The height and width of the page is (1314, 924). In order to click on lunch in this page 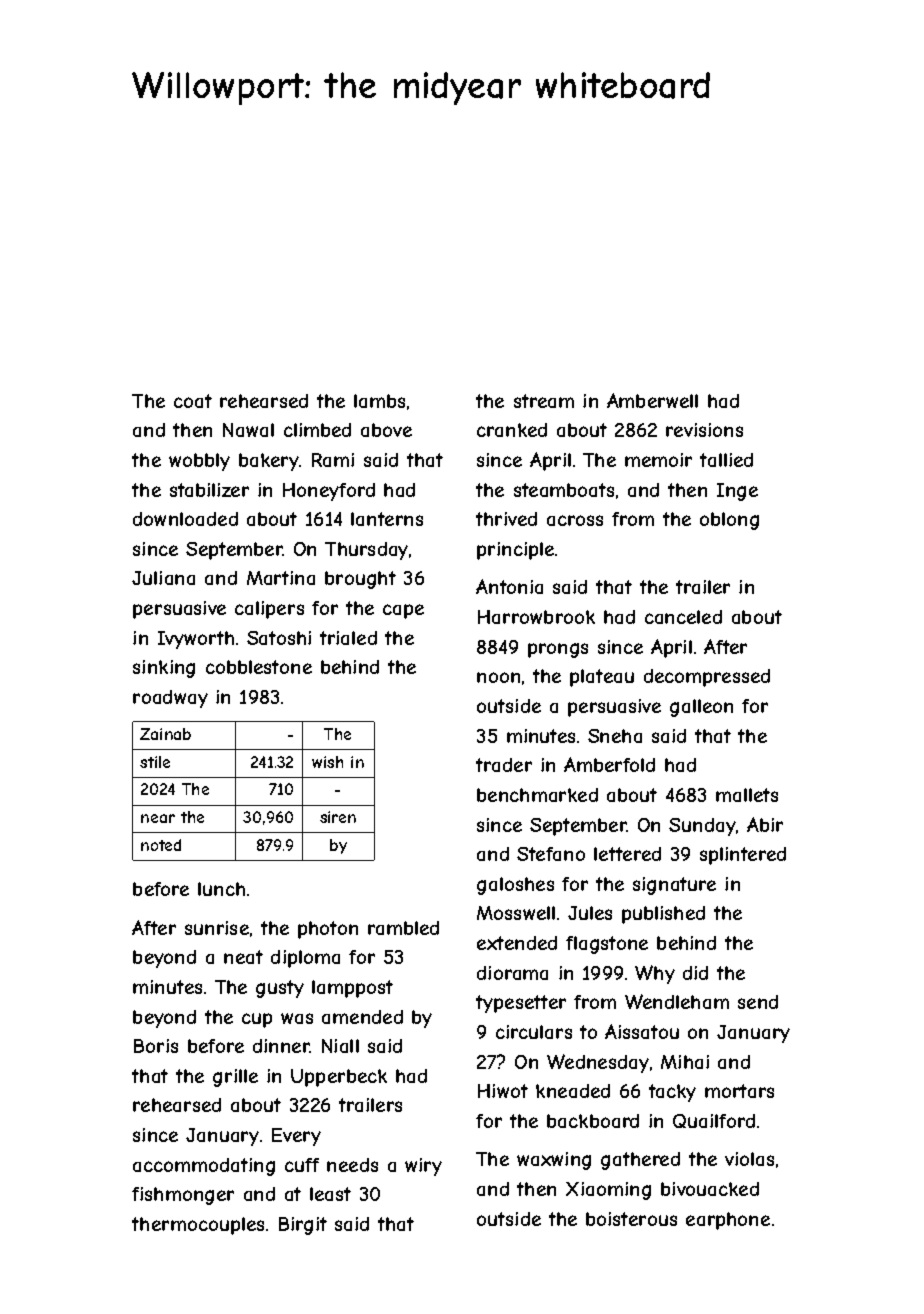, I will do `click(221, 889)`.
